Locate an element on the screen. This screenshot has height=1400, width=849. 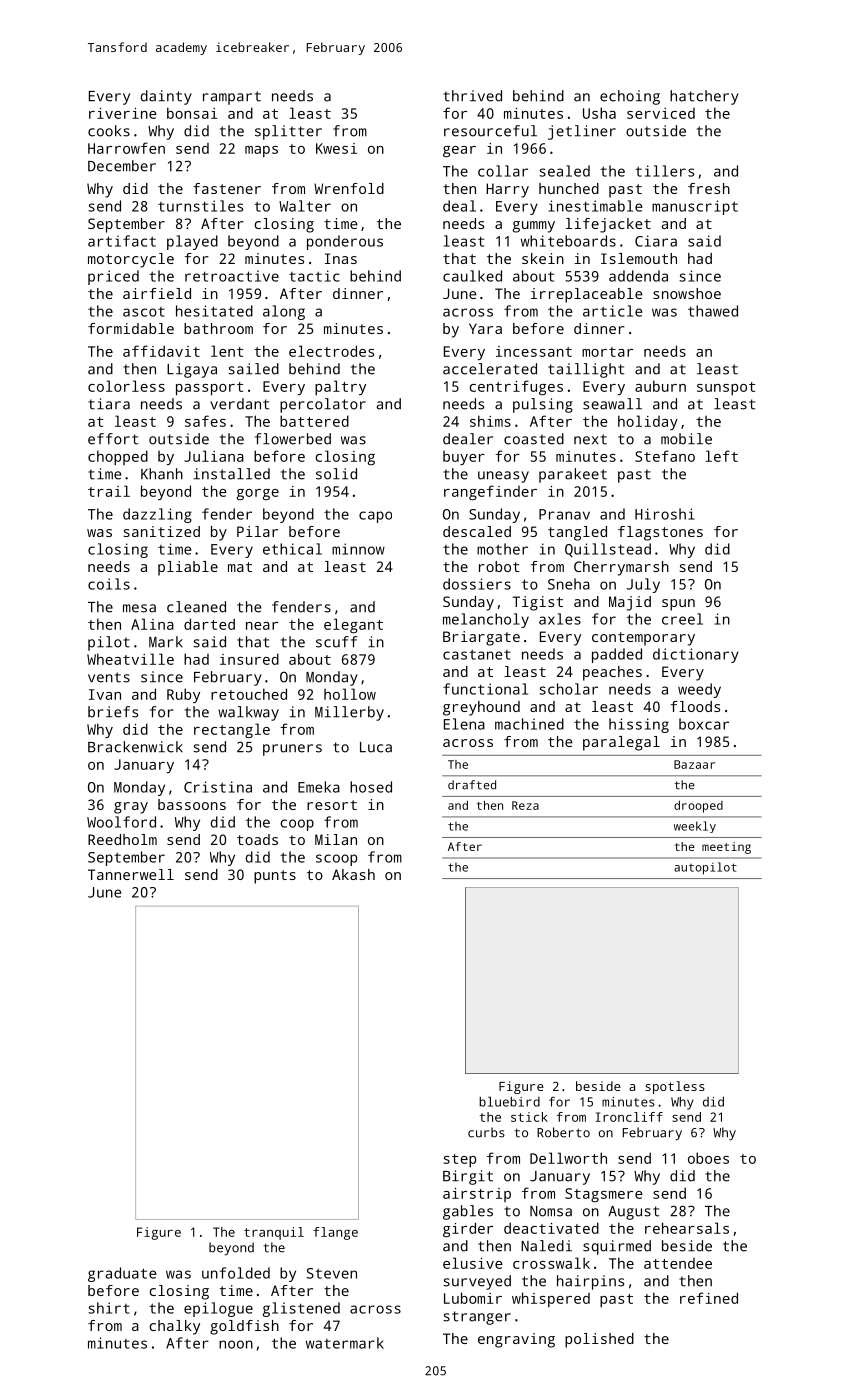
December is located at coordinates (122, 166).
